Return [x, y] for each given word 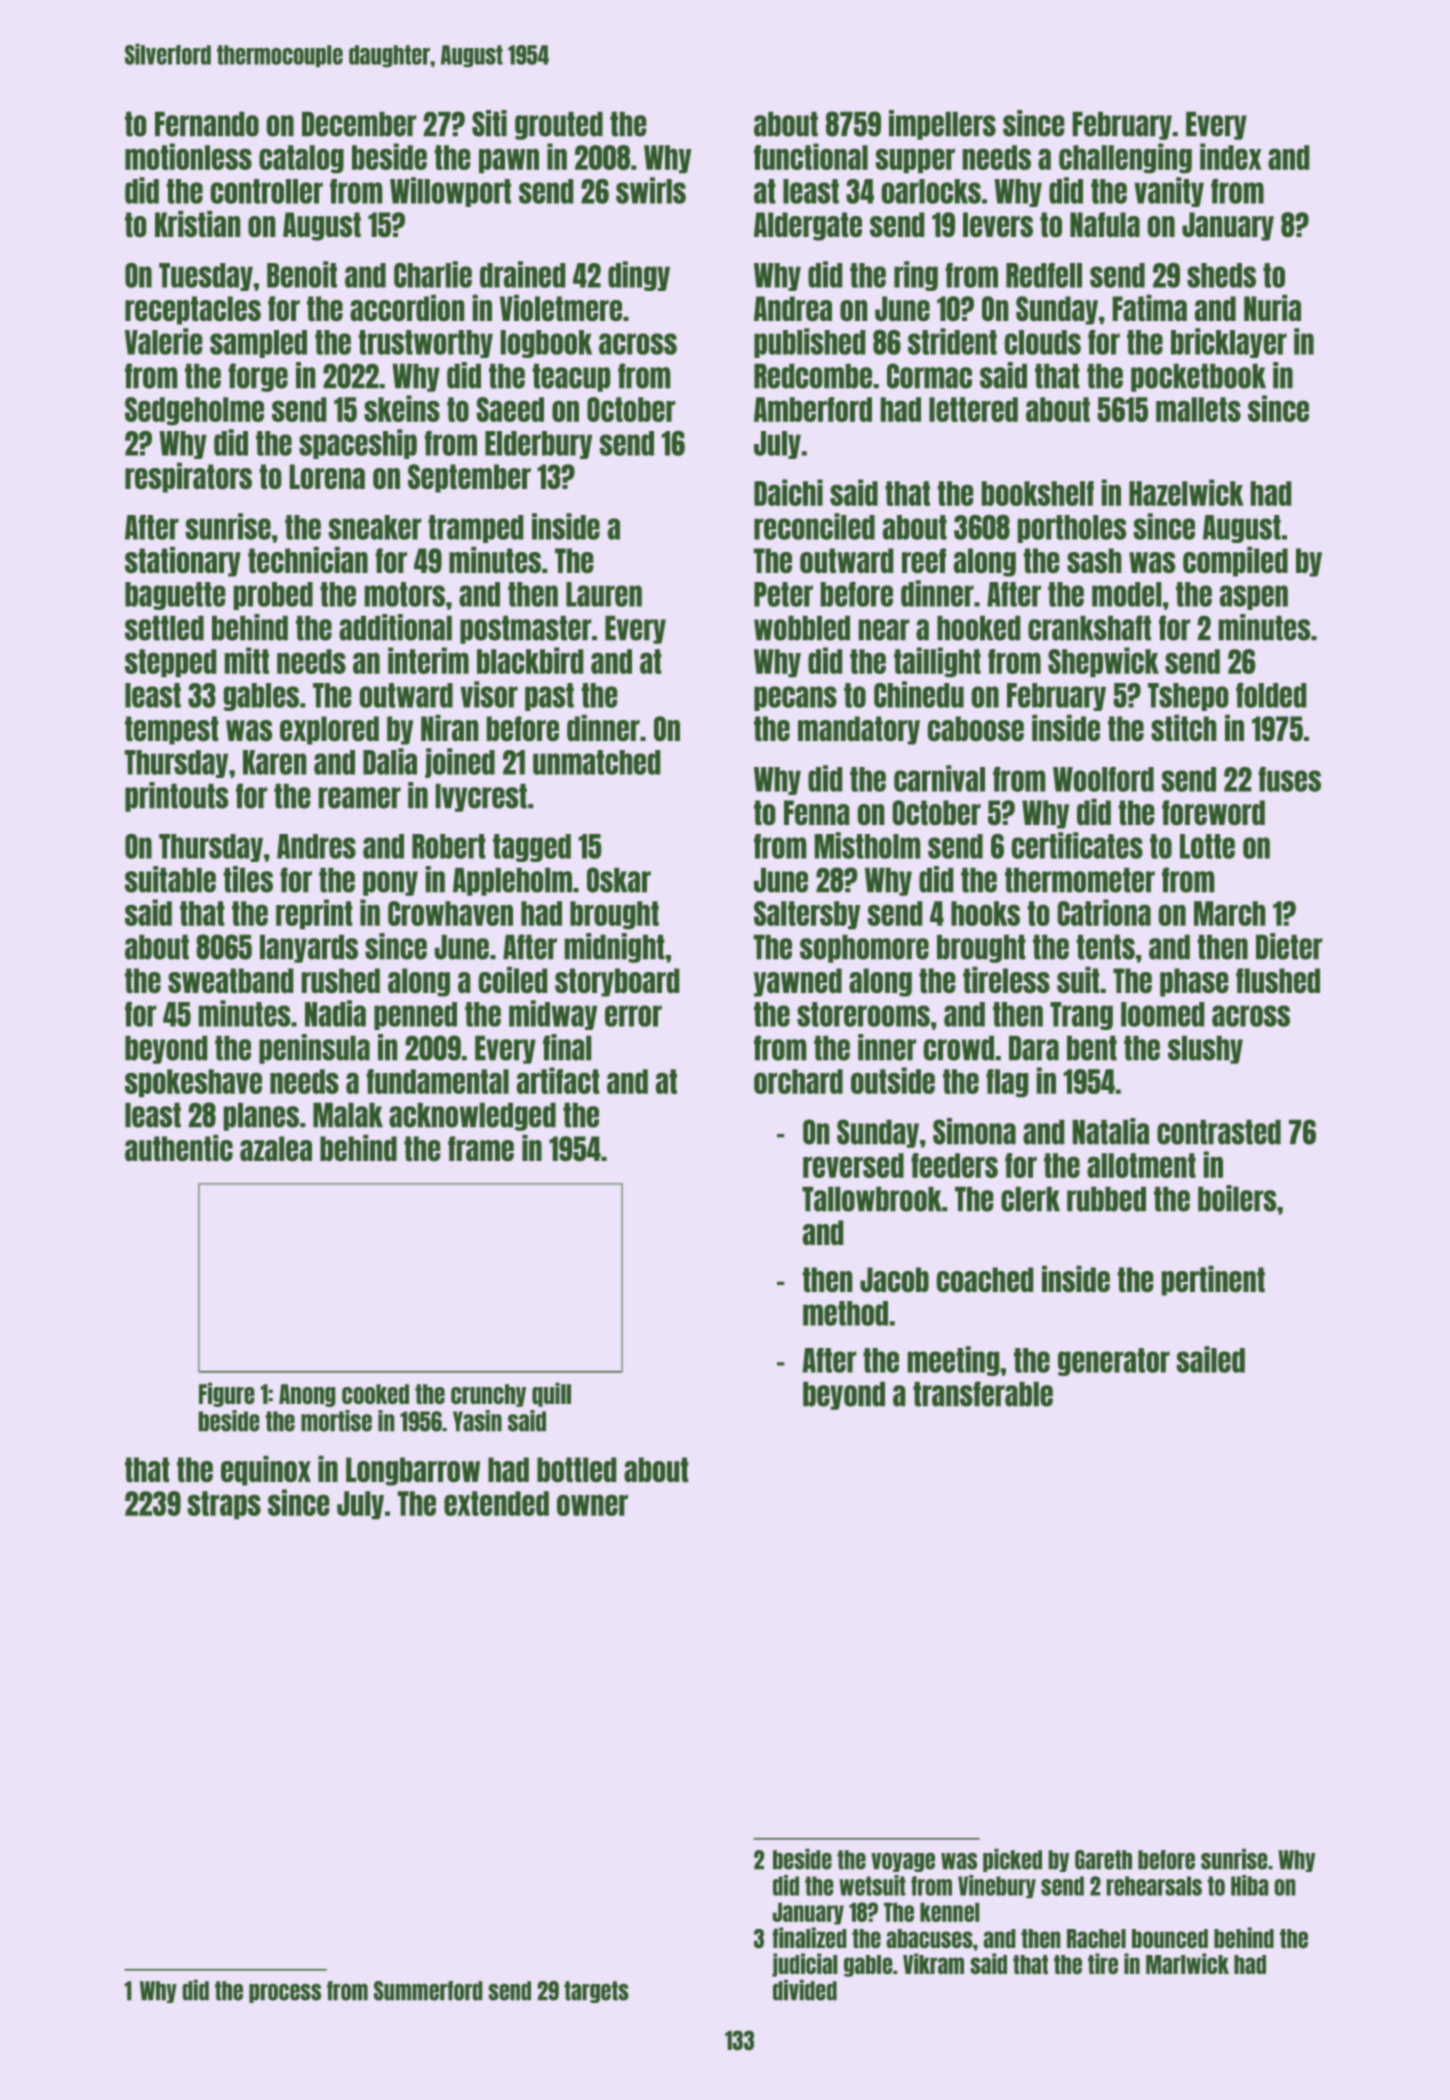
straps [224, 1505]
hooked [979, 628]
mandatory [859, 730]
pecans [795, 698]
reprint [314, 914]
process [285, 1993]
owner [592, 1505]
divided [805, 1990]
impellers [942, 125]
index [1231, 156]
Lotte [1207, 846]
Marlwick [1187, 1964]
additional [395, 627]
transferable [983, 1394]
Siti [489, 123]
